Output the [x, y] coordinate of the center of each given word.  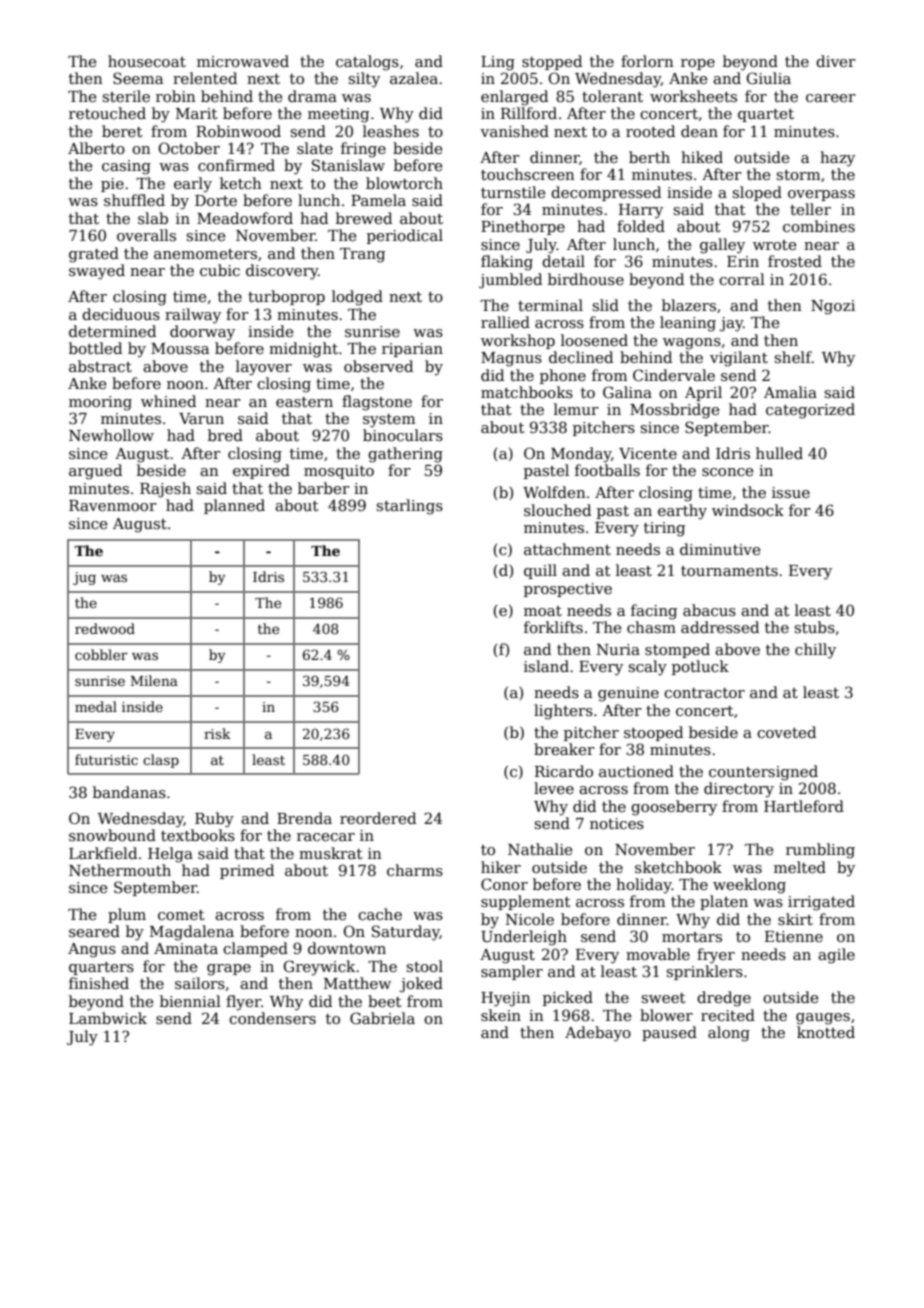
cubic [220, 270]
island [546, 666]
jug [84, 578]
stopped [552, 62]
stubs [814, 627]
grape [229, 970]
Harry [641, 211]
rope [698, 64]
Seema [138, 78]
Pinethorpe [523, 227]
